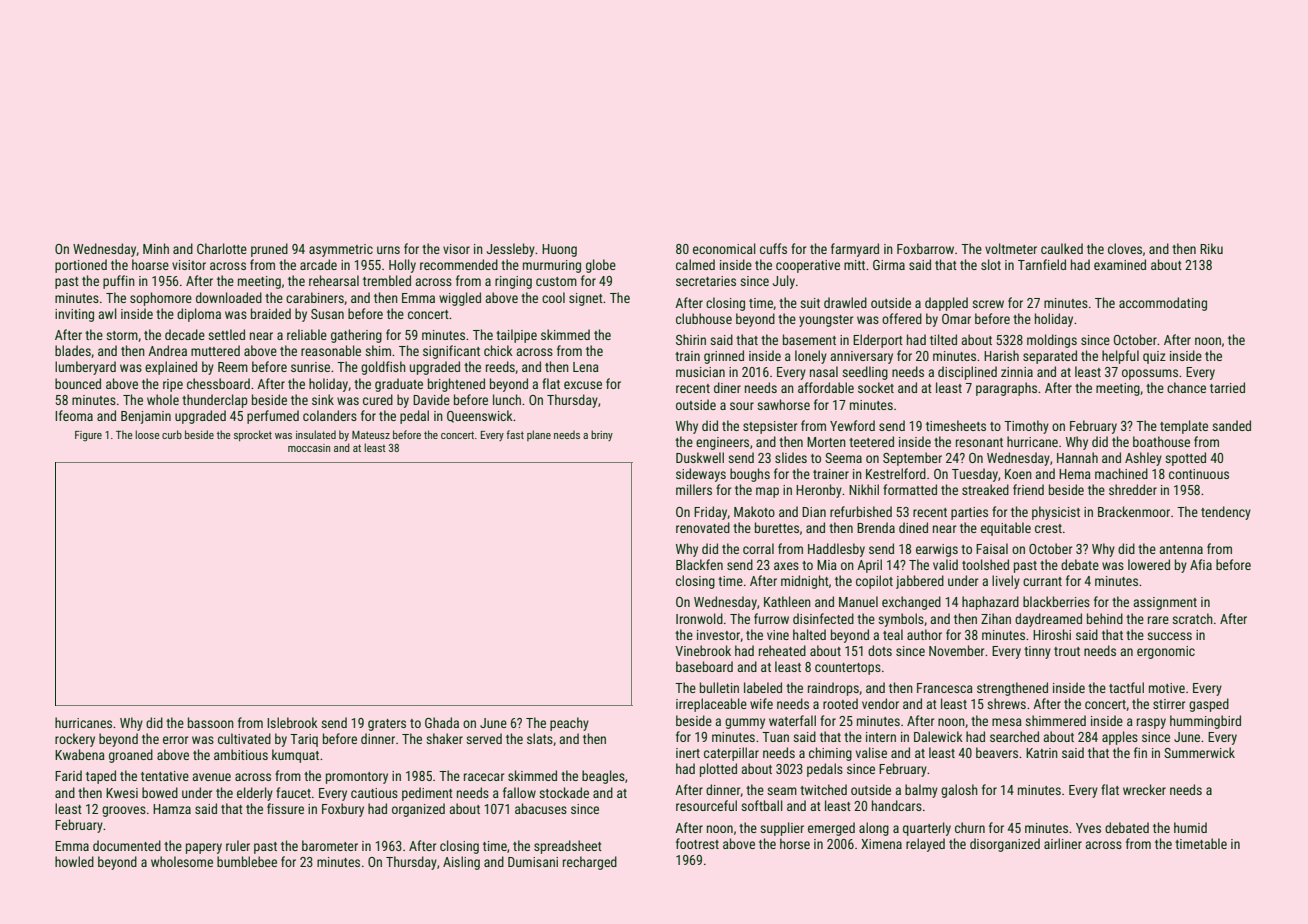  What do you see at coordinates (189, 265) in the document?
I see `visitor` at bounding box center [189, 265].
